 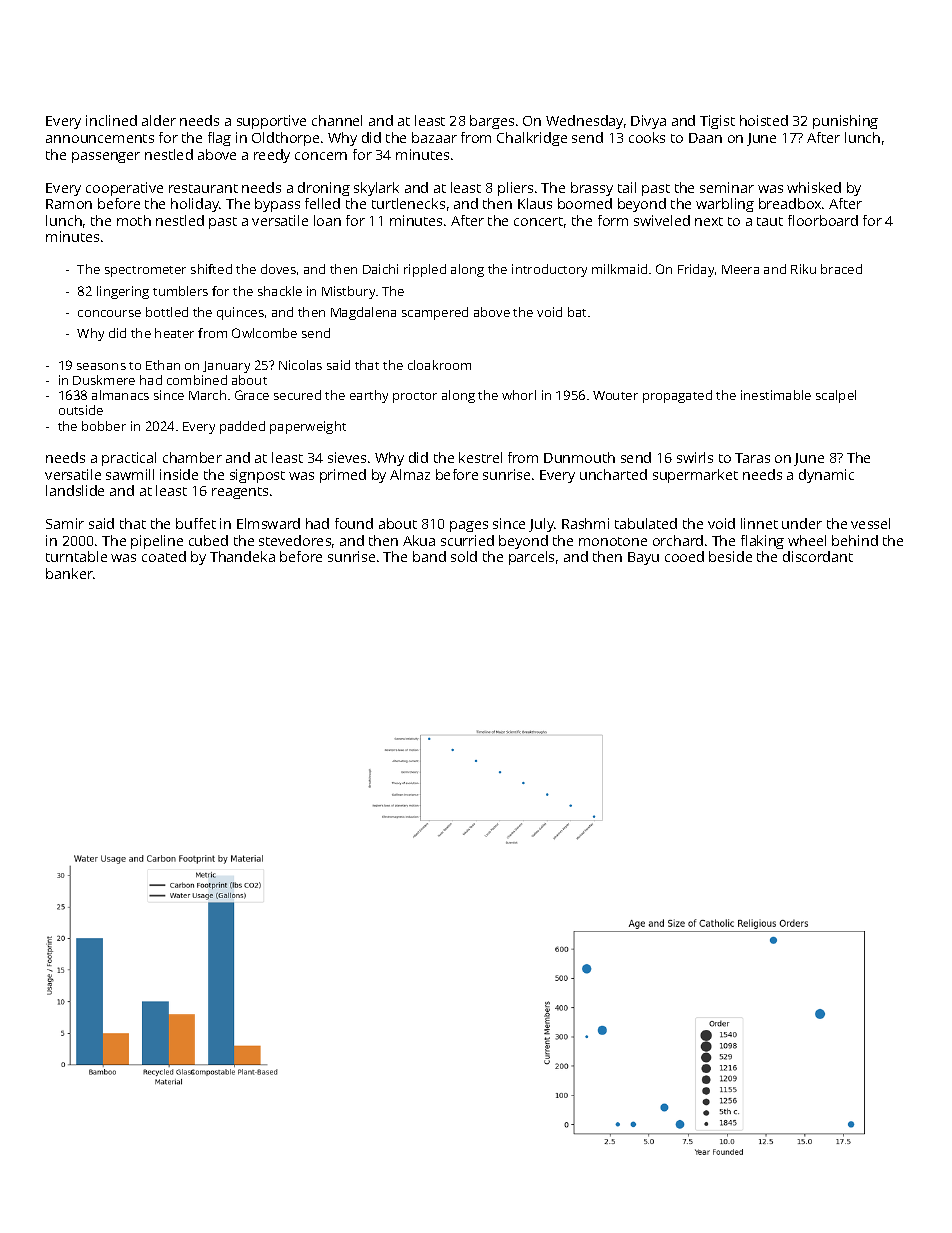 What do you see at coordinates (531, 558) in the document?
I see `parcels` at bounding box center [531, 558].
